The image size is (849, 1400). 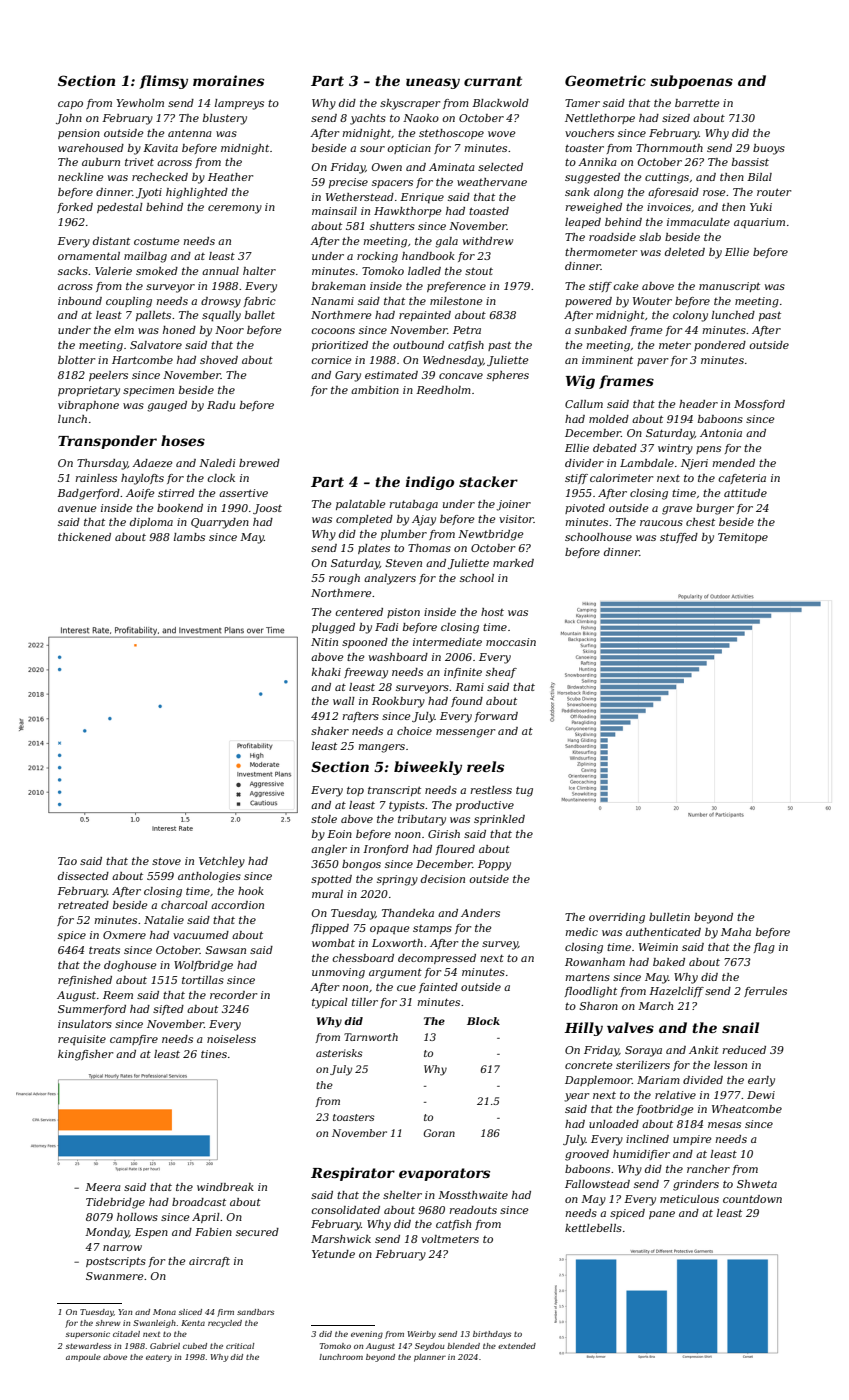 What do you see at coordinates (167, 406) in the page?
I see `gauged` at bounding box center [167, 406].
